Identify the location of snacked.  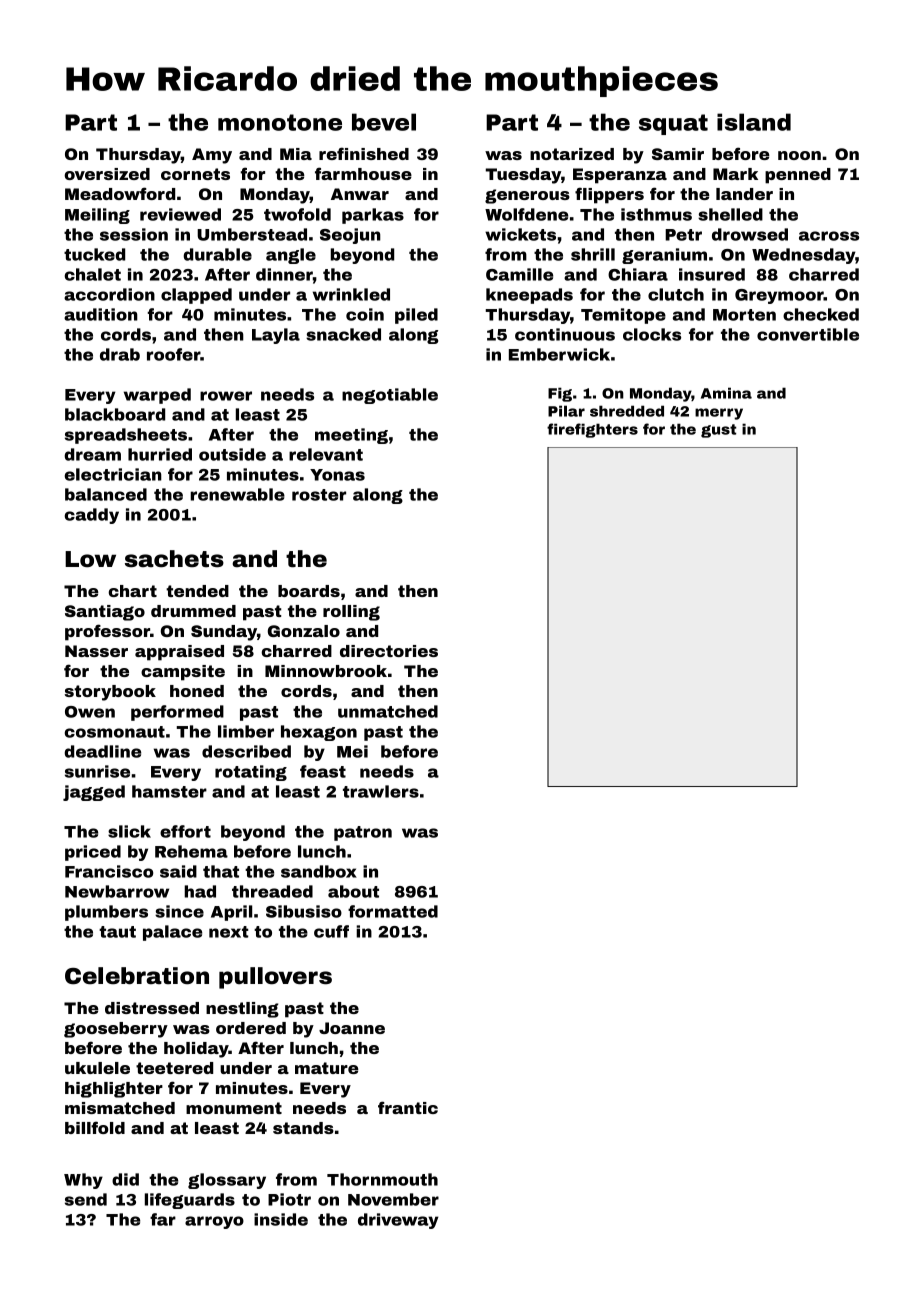
(343, 334).
